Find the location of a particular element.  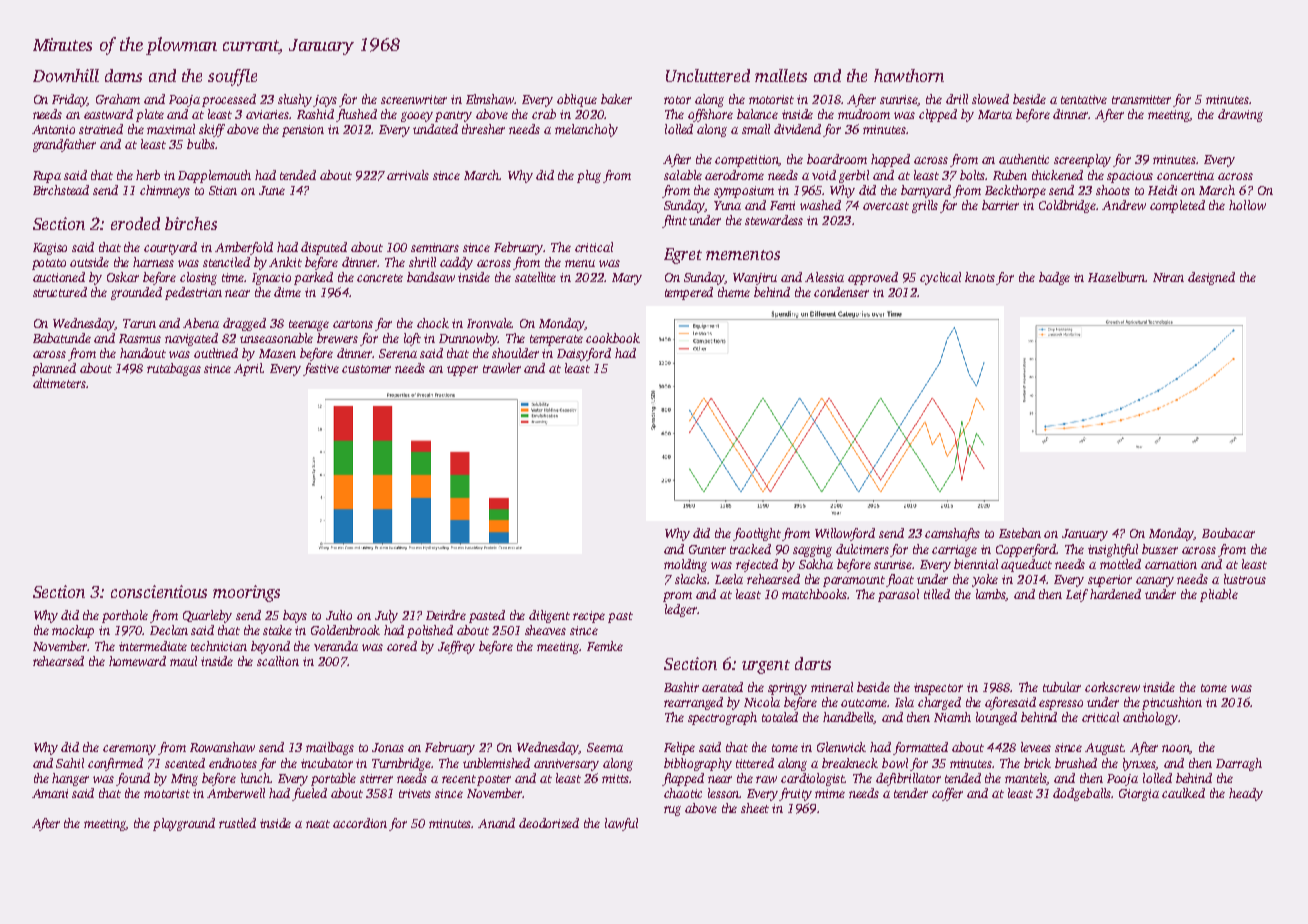

plug is located at coordinates (589, 176).
